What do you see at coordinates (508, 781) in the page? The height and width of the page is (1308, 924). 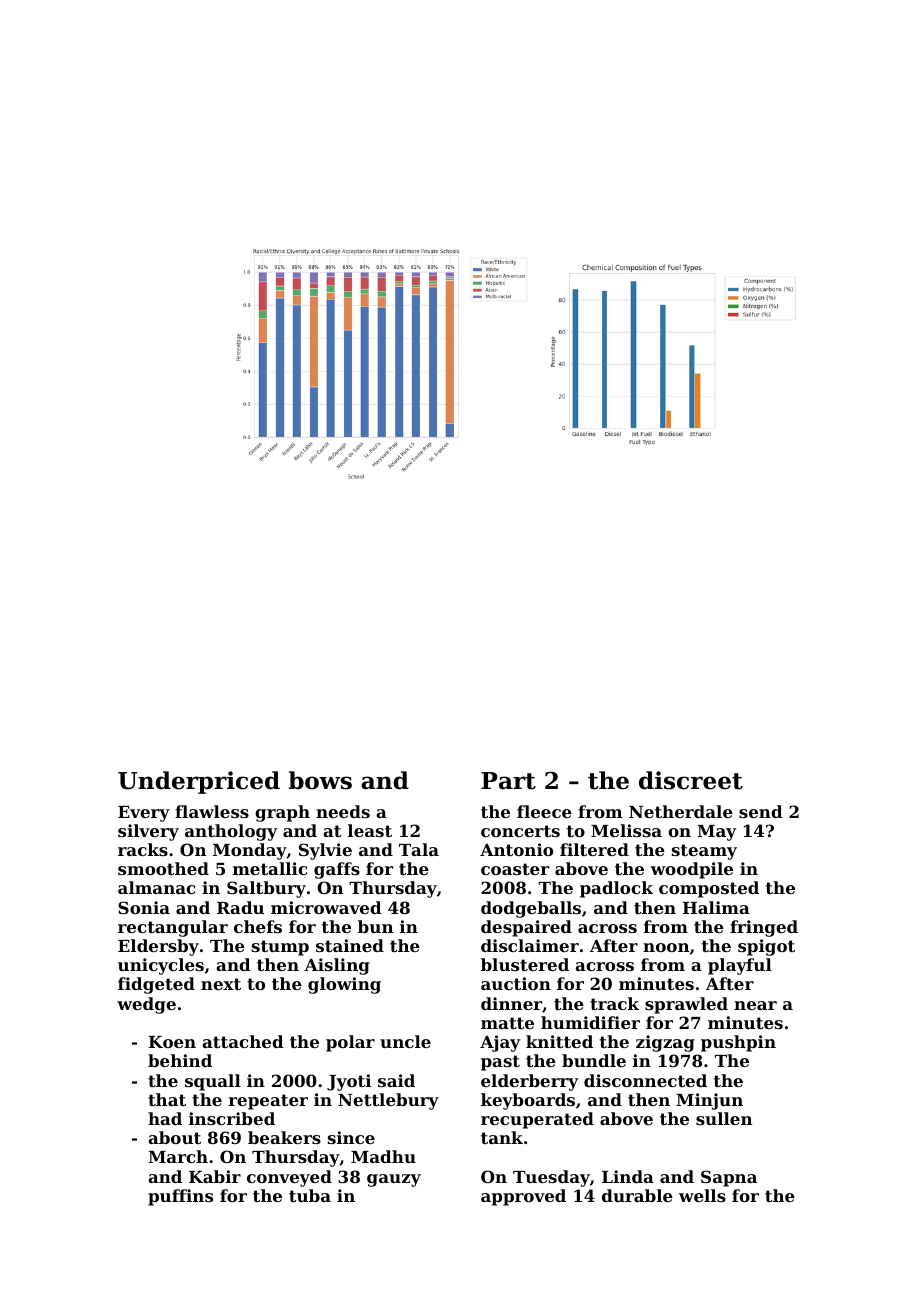 I see `Part` at bounding box center [508, 781].
